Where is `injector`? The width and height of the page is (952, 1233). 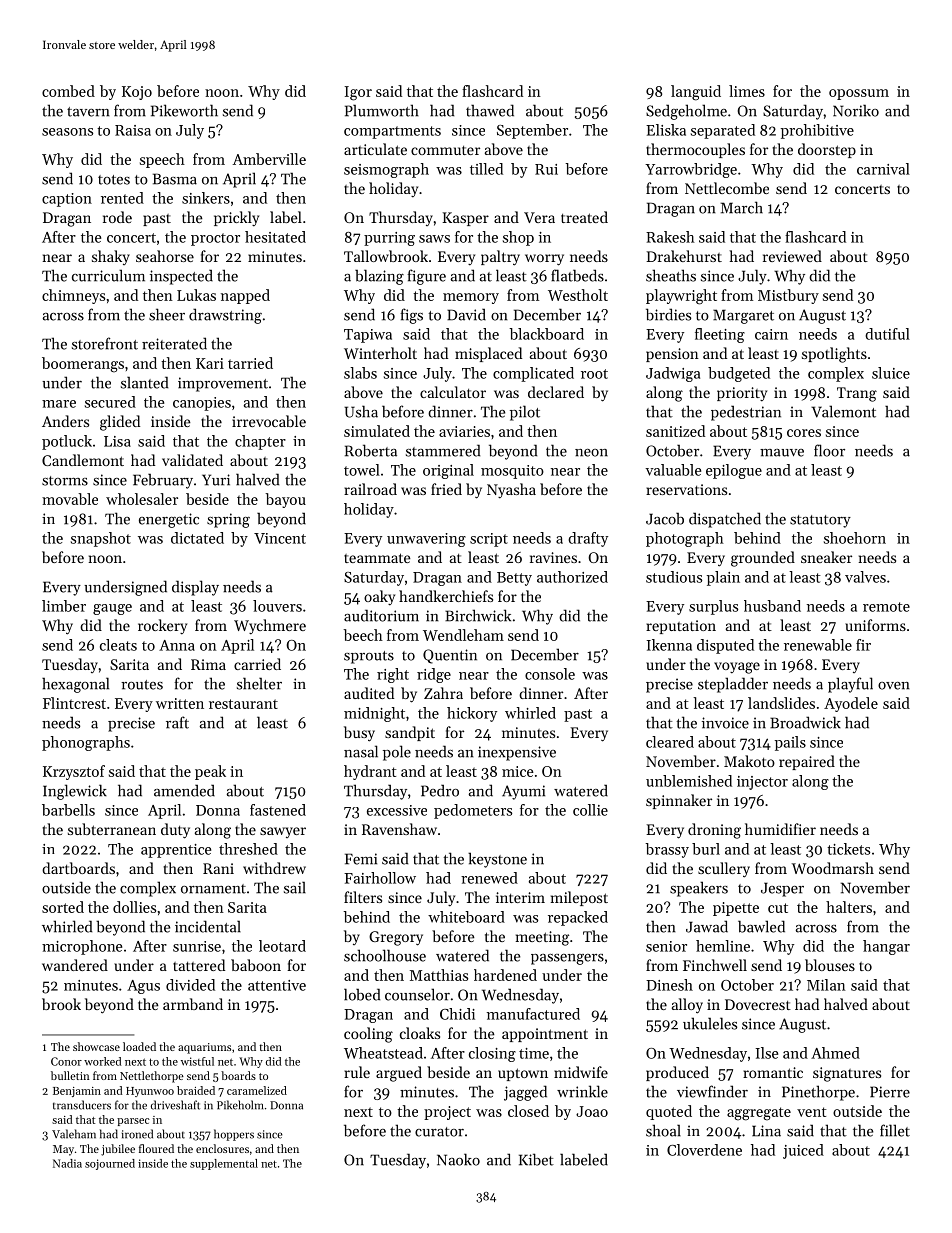
injector is located at coordinates (762, 783).
